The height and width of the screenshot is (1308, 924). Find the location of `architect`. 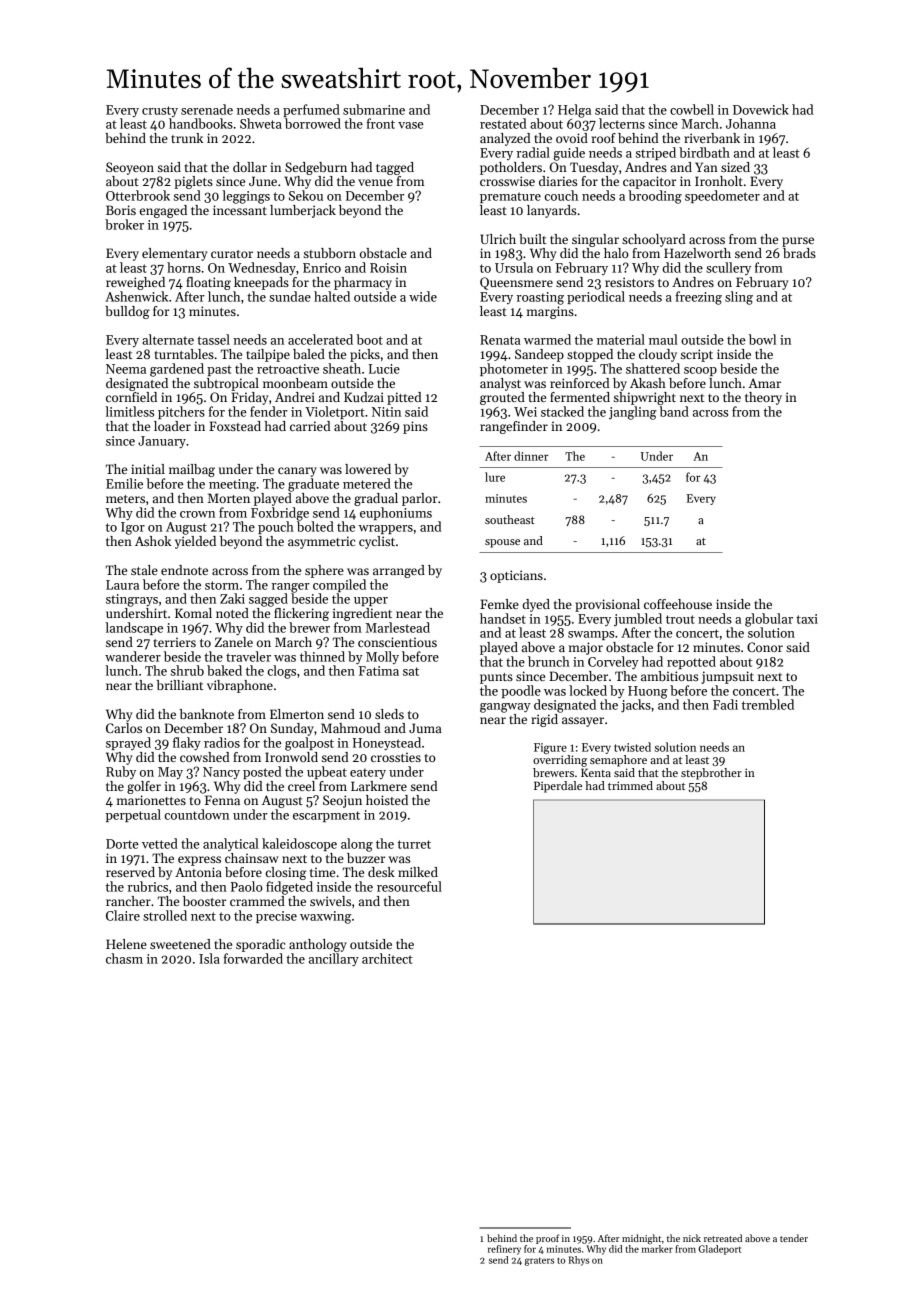

architect is located at coordinates (387, 958).
